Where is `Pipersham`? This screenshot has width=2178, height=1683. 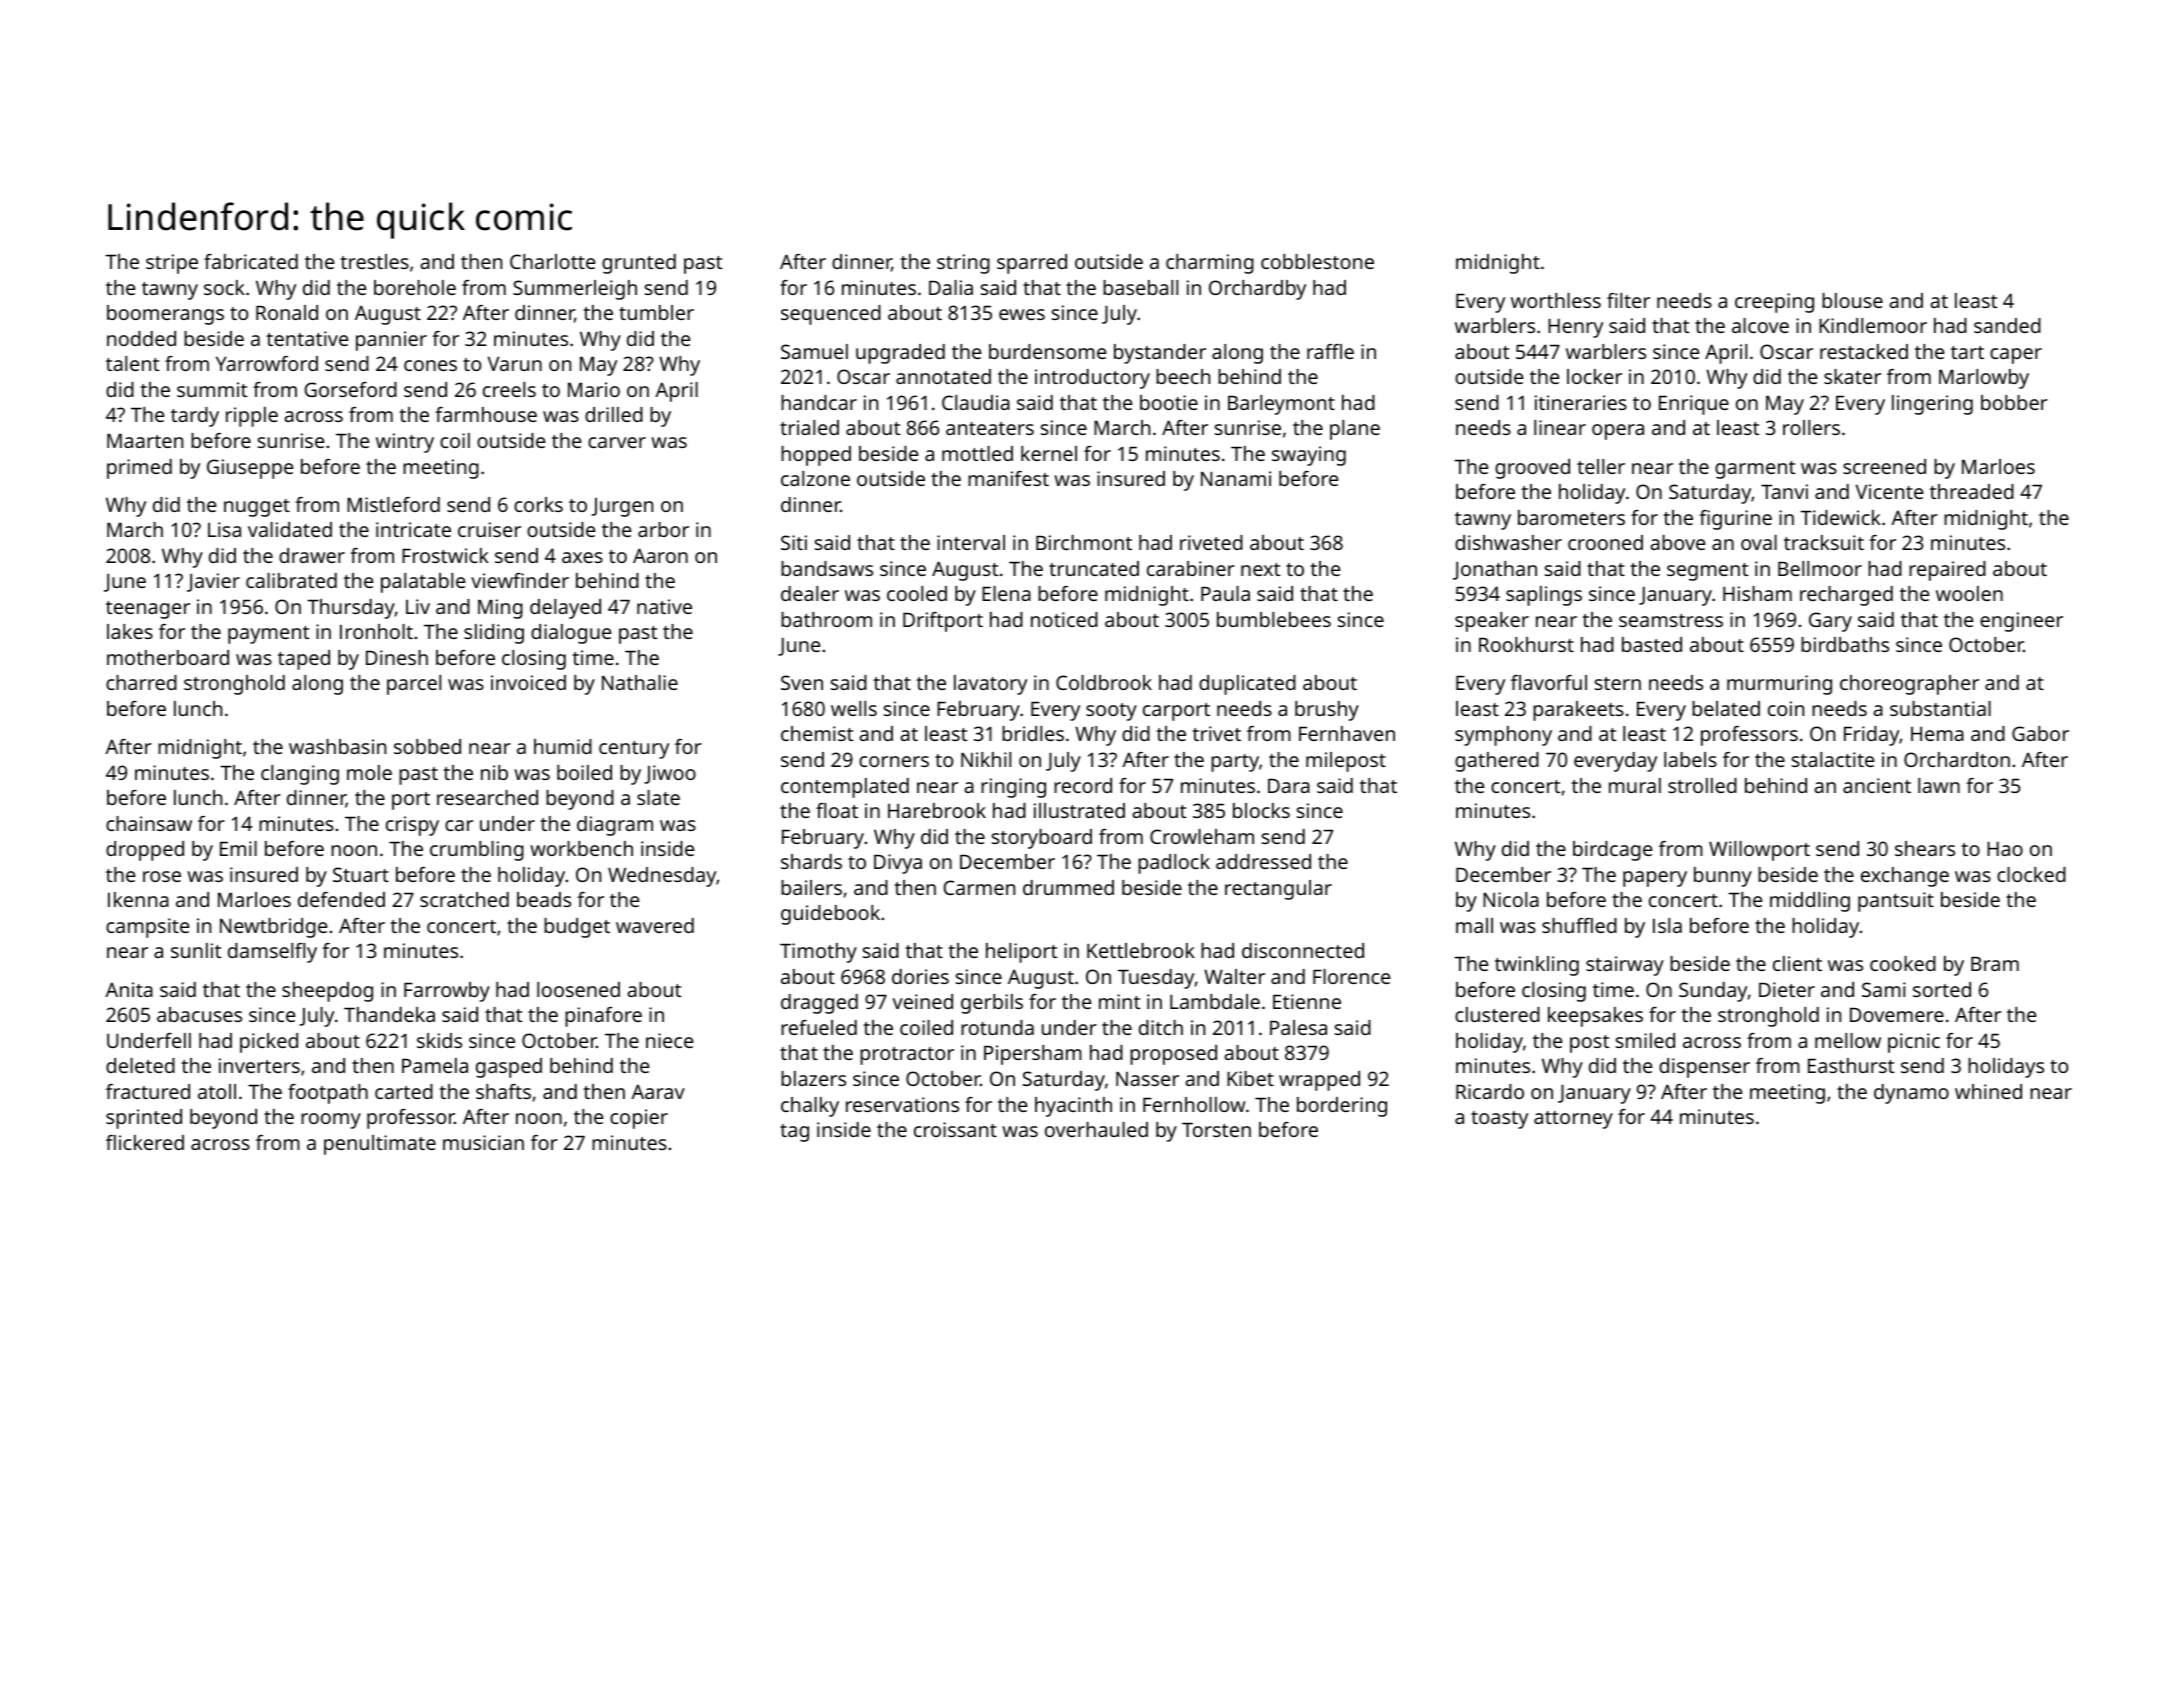 Pipersham is located at coordinates (1033, 1055).
